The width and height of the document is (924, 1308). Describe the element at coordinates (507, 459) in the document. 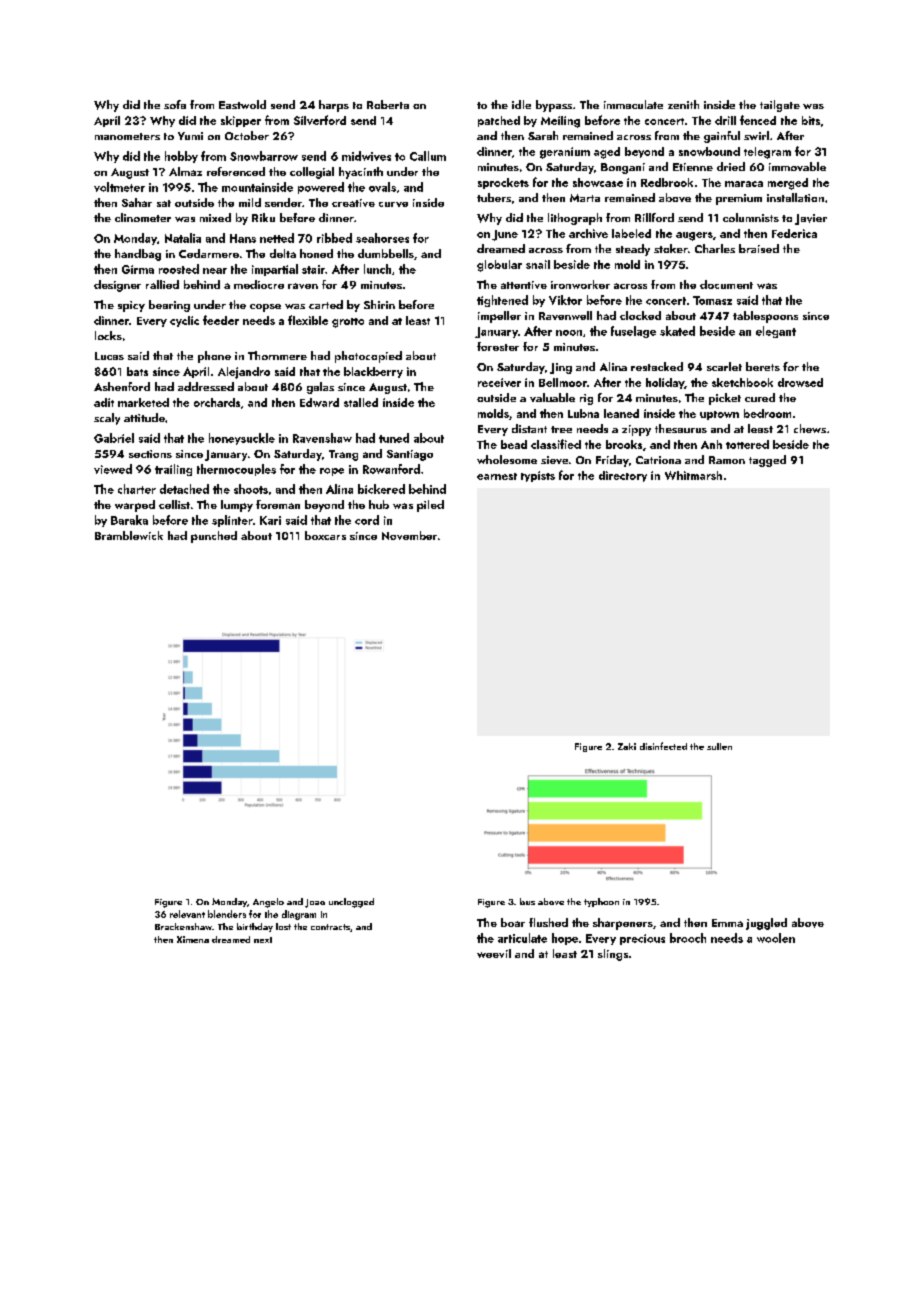

I see `wholesome` at that location.
